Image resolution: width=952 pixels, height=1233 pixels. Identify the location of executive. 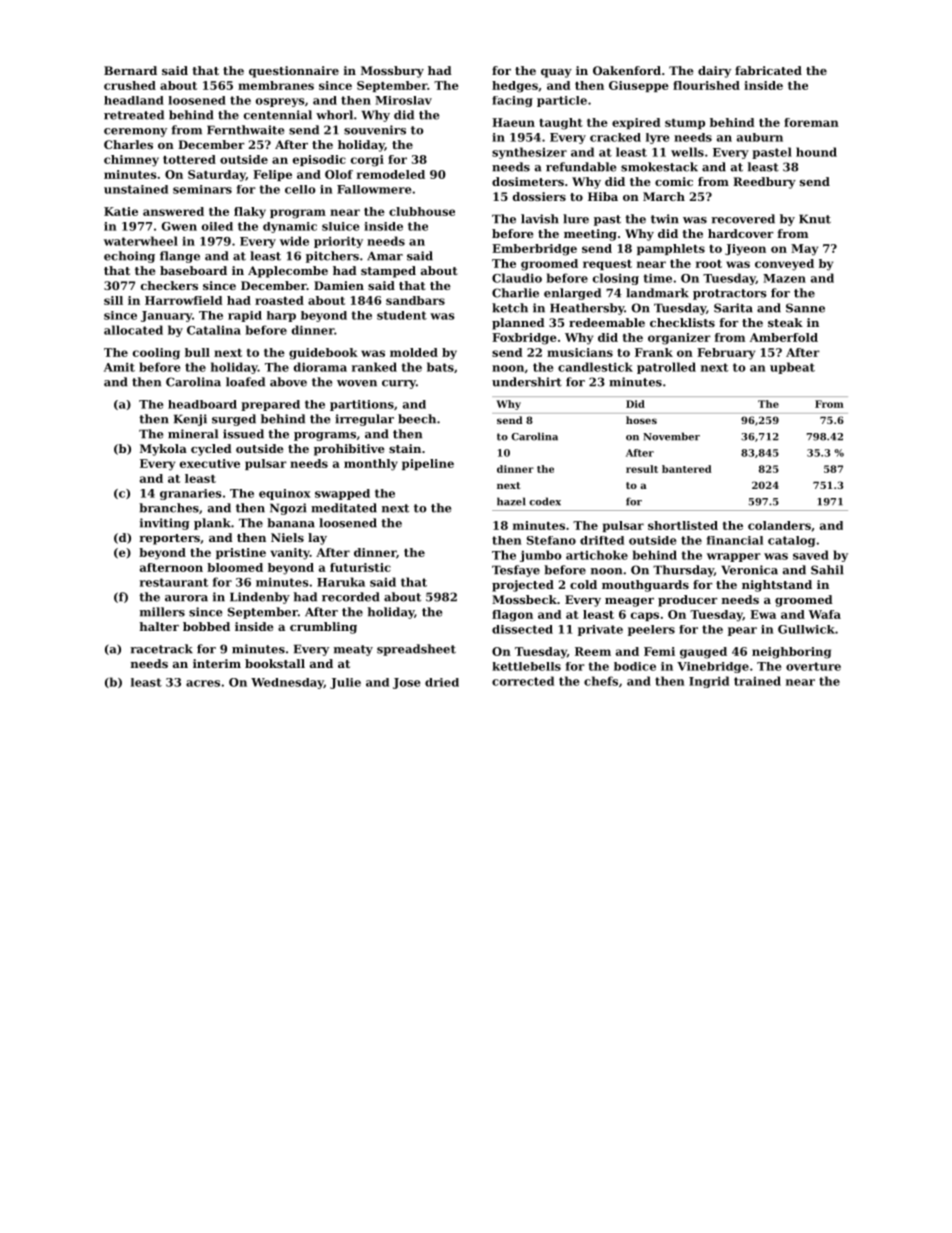
(210, 463).
